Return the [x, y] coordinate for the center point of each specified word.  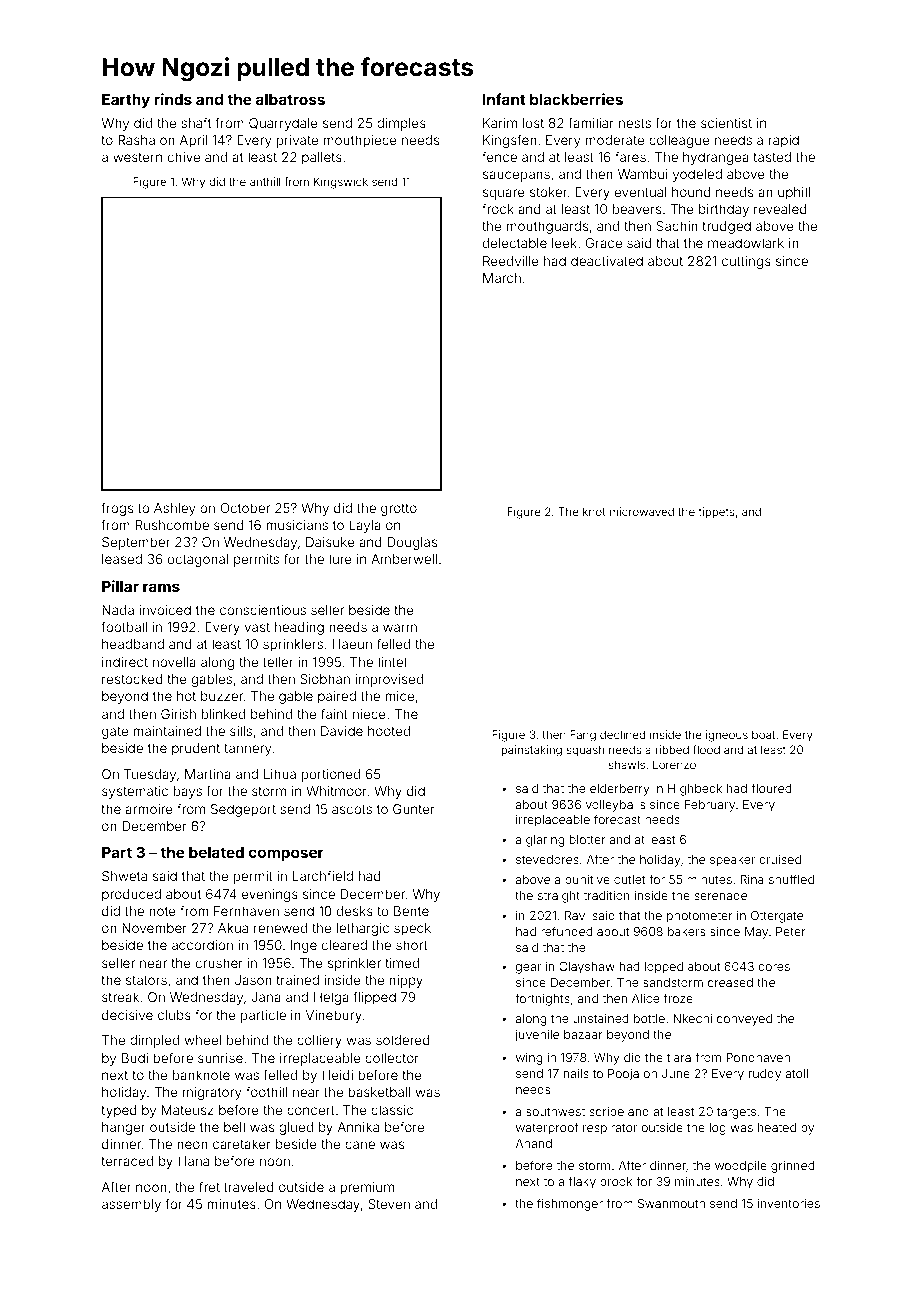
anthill [265, 181]
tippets [716, 512]
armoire [149, 809]
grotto [399, 510]
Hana [193, 1161]
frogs [117, 509]
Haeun [352, 644]
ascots [352, 809]
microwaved [642, 511]
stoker [548, 192]
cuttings [746, 262]
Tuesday [150, 775]
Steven [389, 1204]
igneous [727, 736]
